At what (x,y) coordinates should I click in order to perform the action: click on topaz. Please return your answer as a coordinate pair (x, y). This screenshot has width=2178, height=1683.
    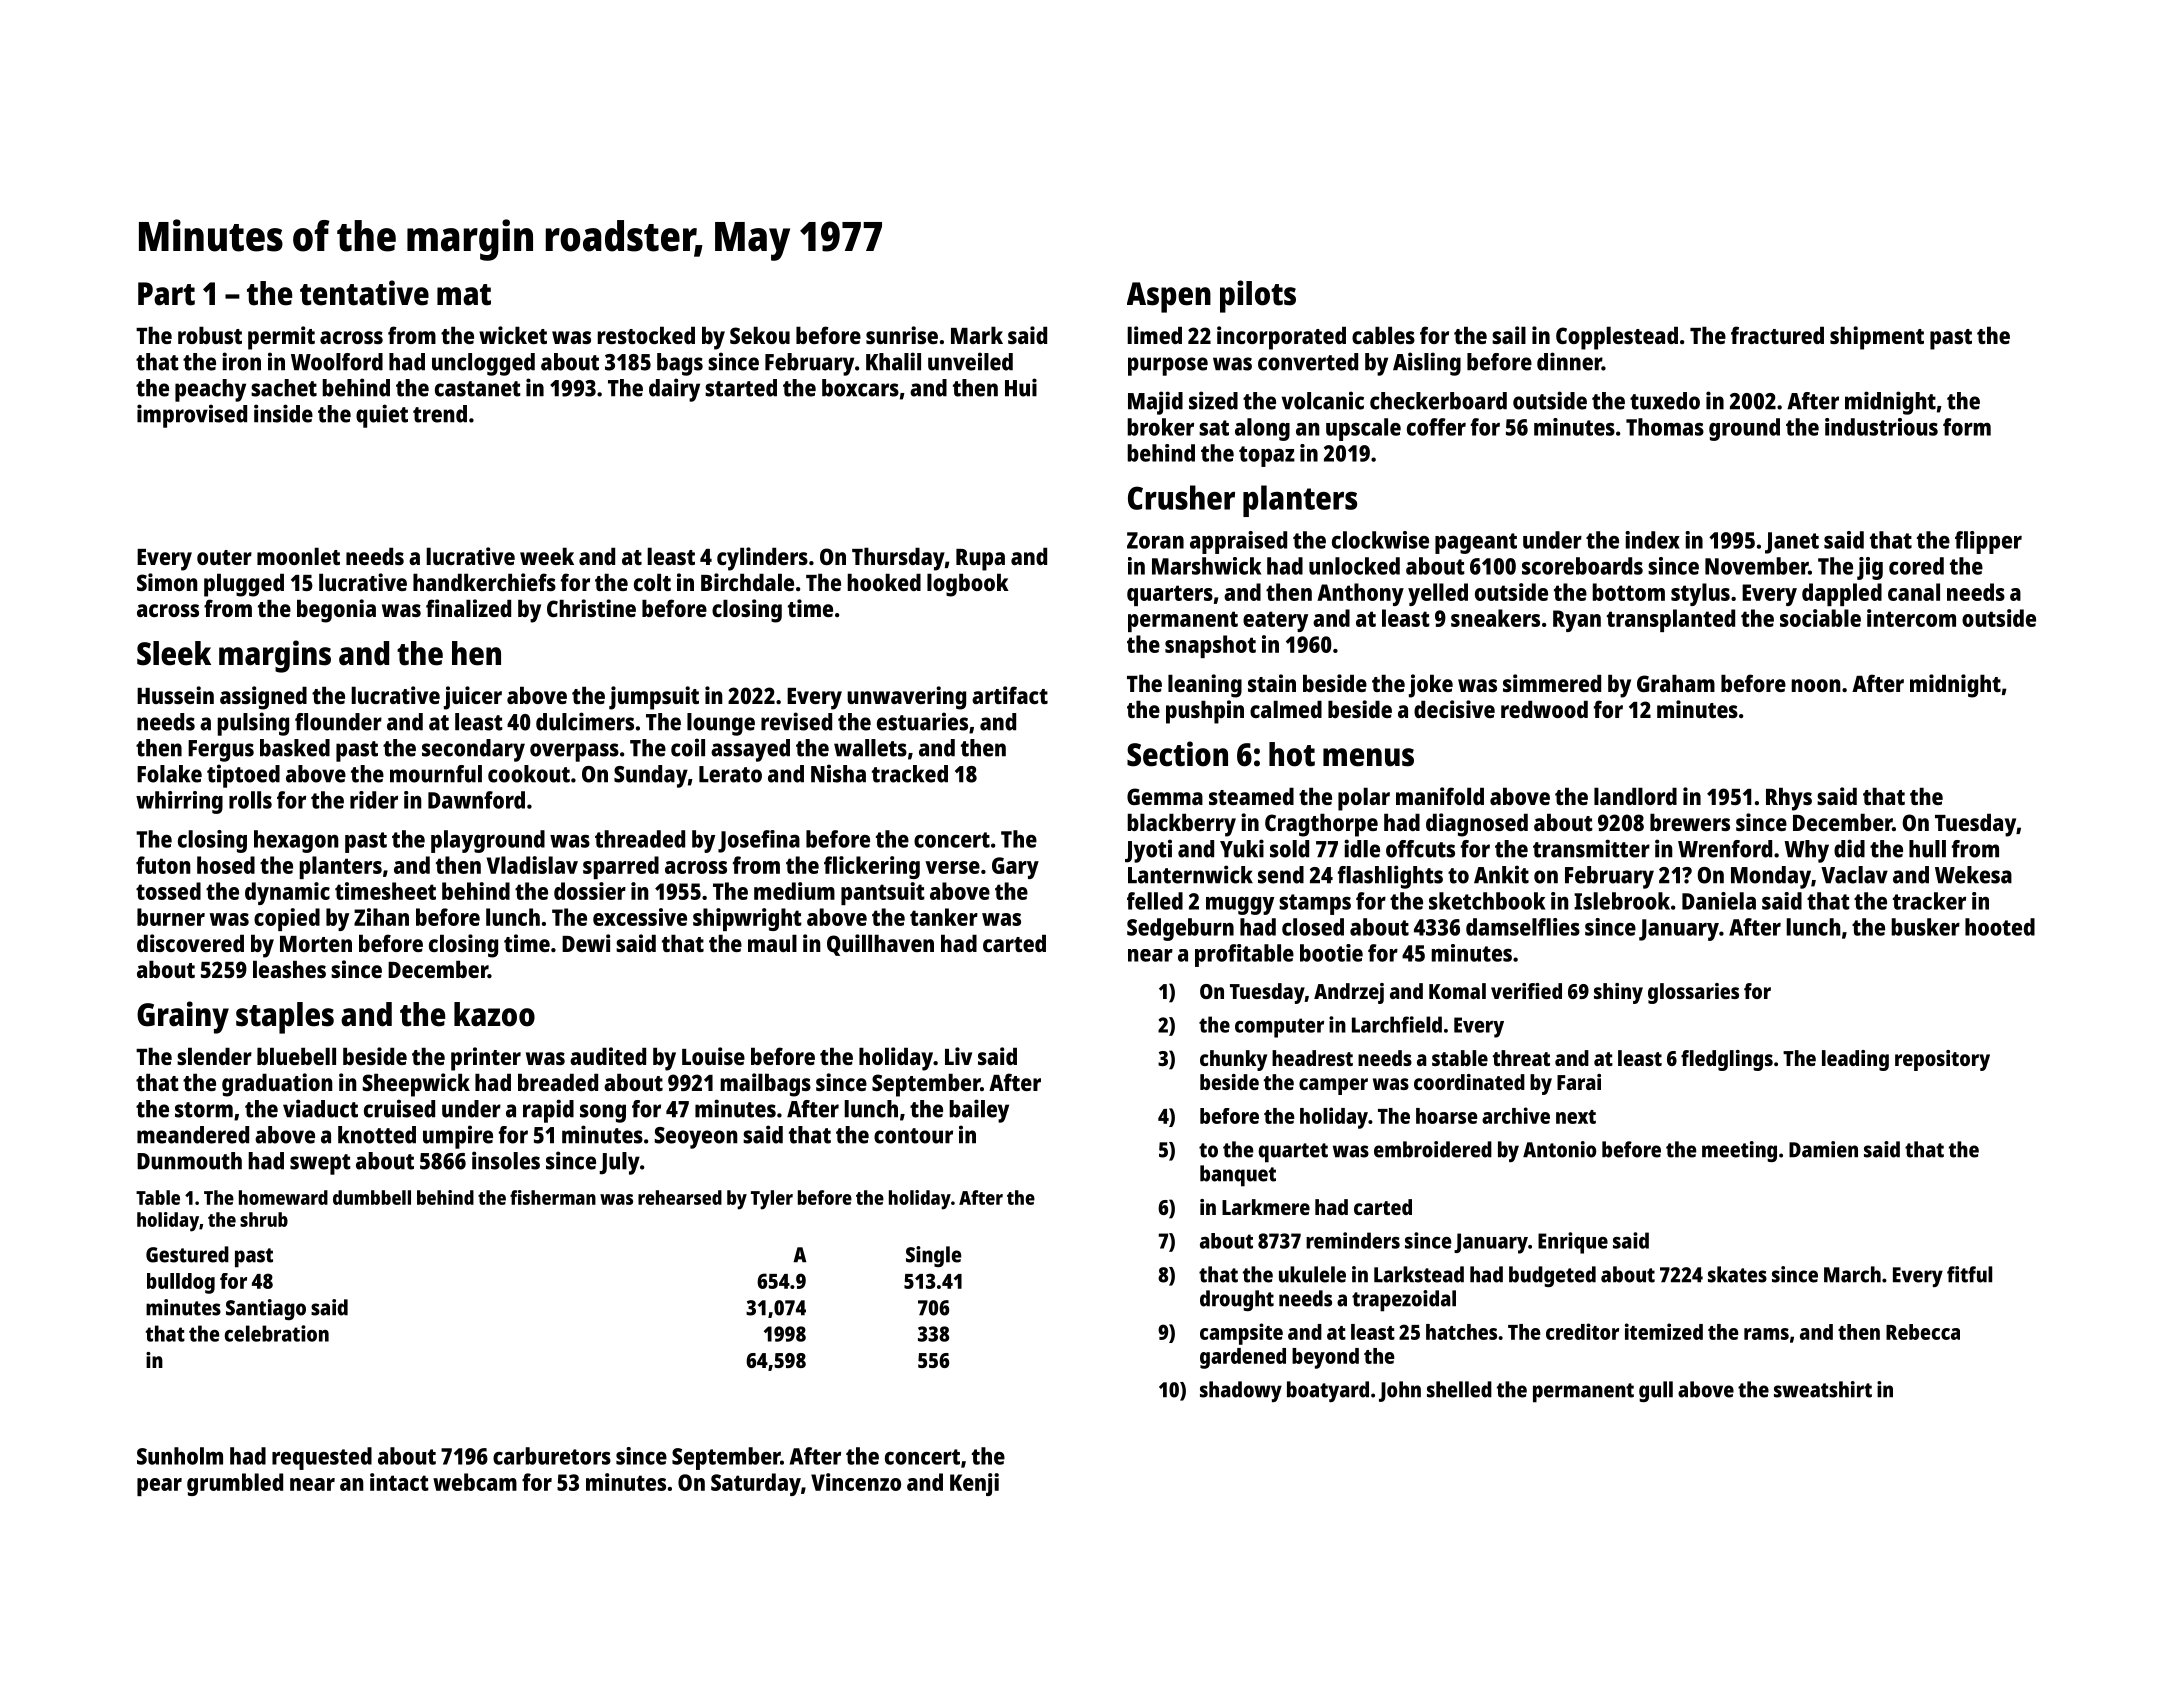
    Looking at the image, I should click on (1267, 456).
